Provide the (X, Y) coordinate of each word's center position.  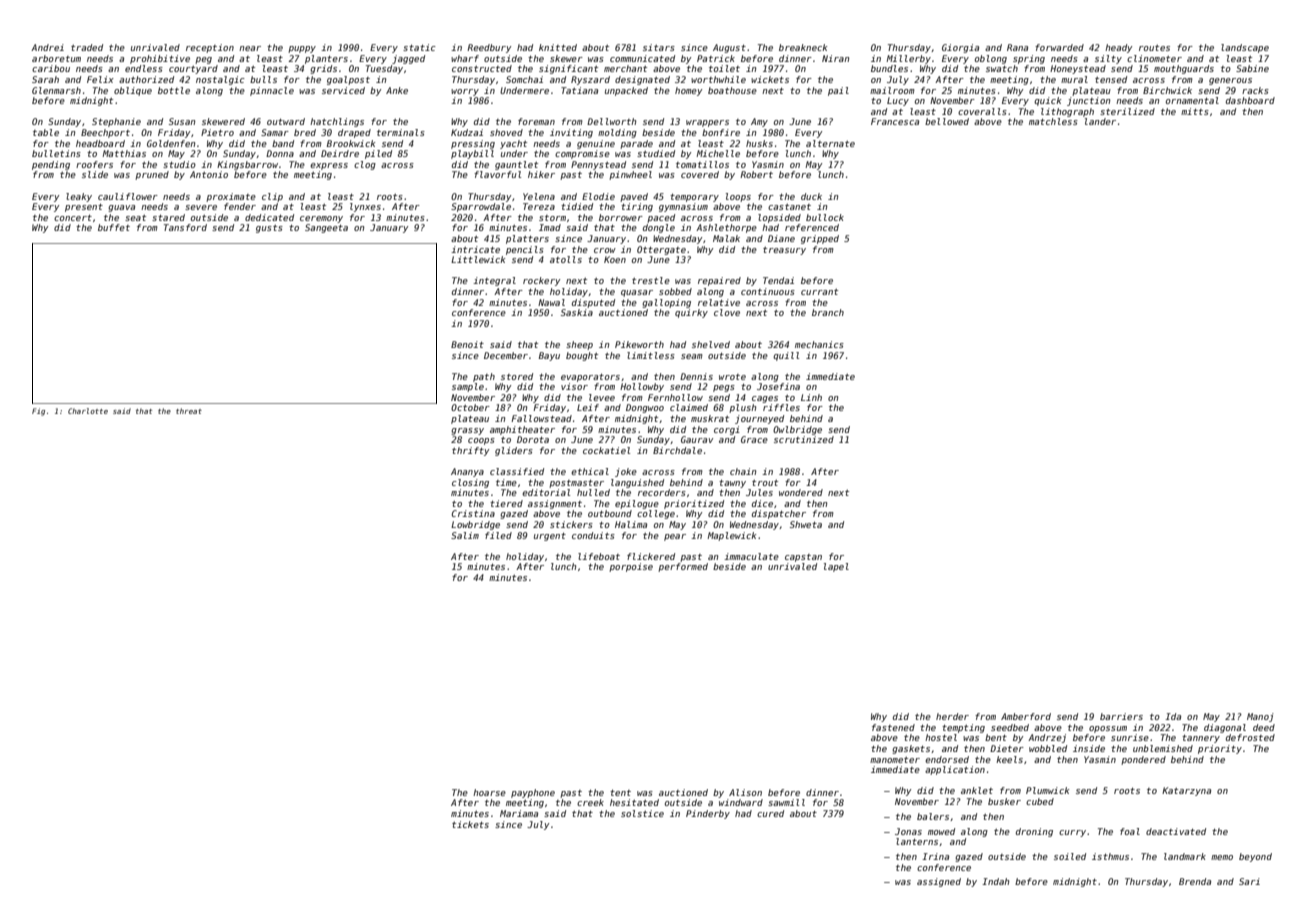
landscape (1245, 48)
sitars (659, 47)
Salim (465, 535)
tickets (470, 824)
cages (765, 399)
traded (87, 47)
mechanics (819, 344)
